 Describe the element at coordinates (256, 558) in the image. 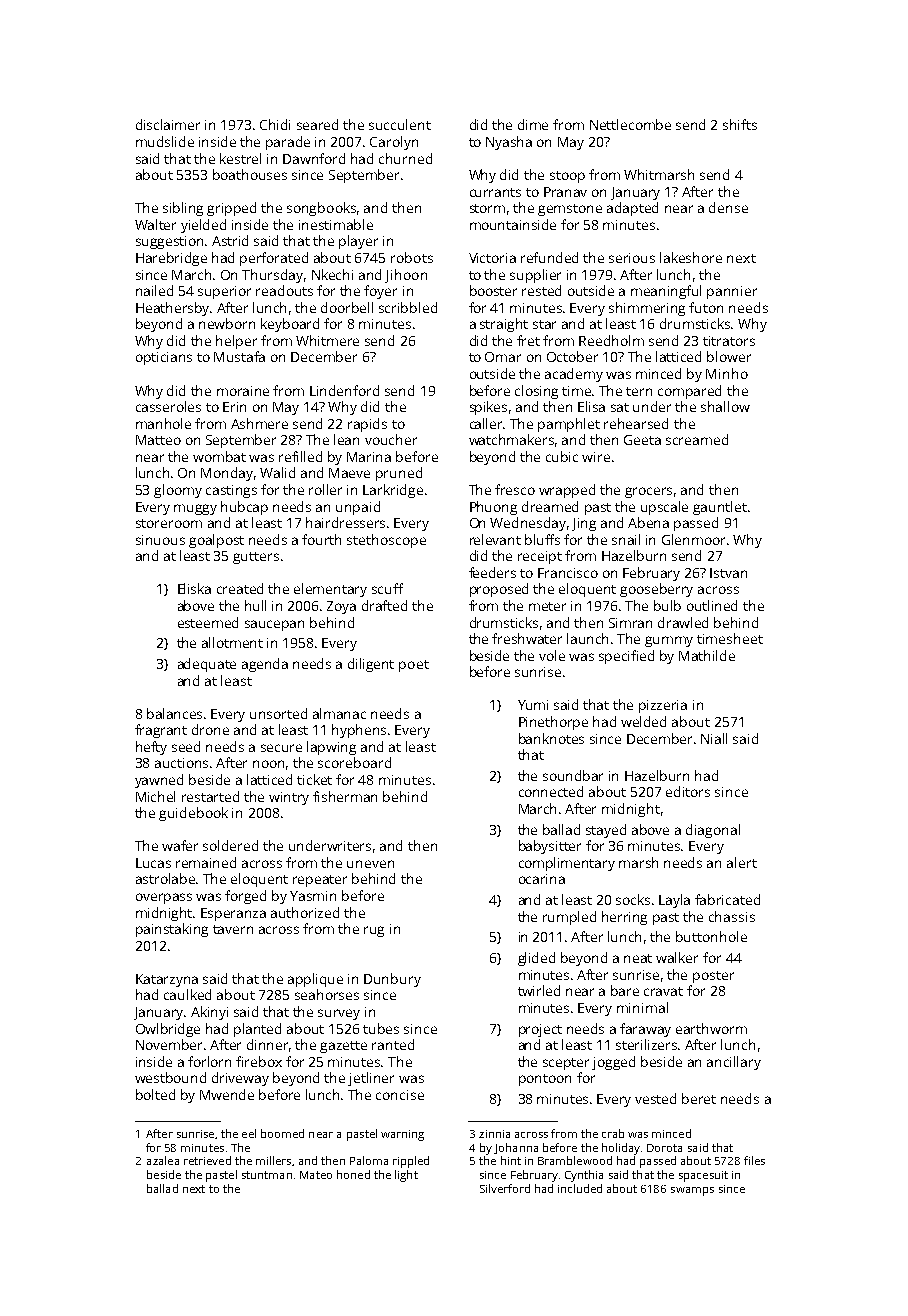

I see `gutters` at that location.
